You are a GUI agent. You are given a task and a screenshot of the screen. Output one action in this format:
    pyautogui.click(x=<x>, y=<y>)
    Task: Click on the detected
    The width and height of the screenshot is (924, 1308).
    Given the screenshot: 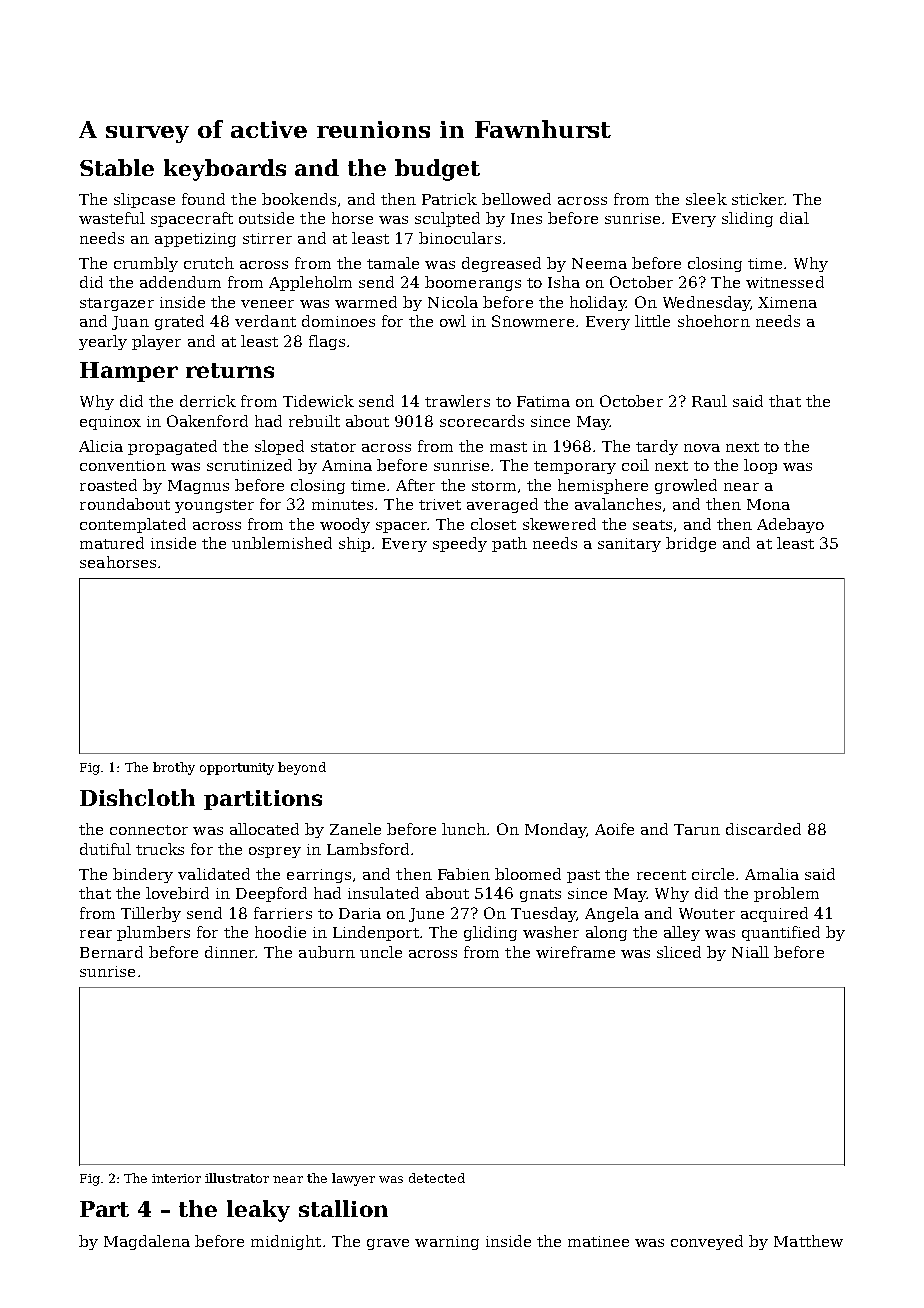 What is the action you would take?
    pyautogui.click(x=437, y=1178)
